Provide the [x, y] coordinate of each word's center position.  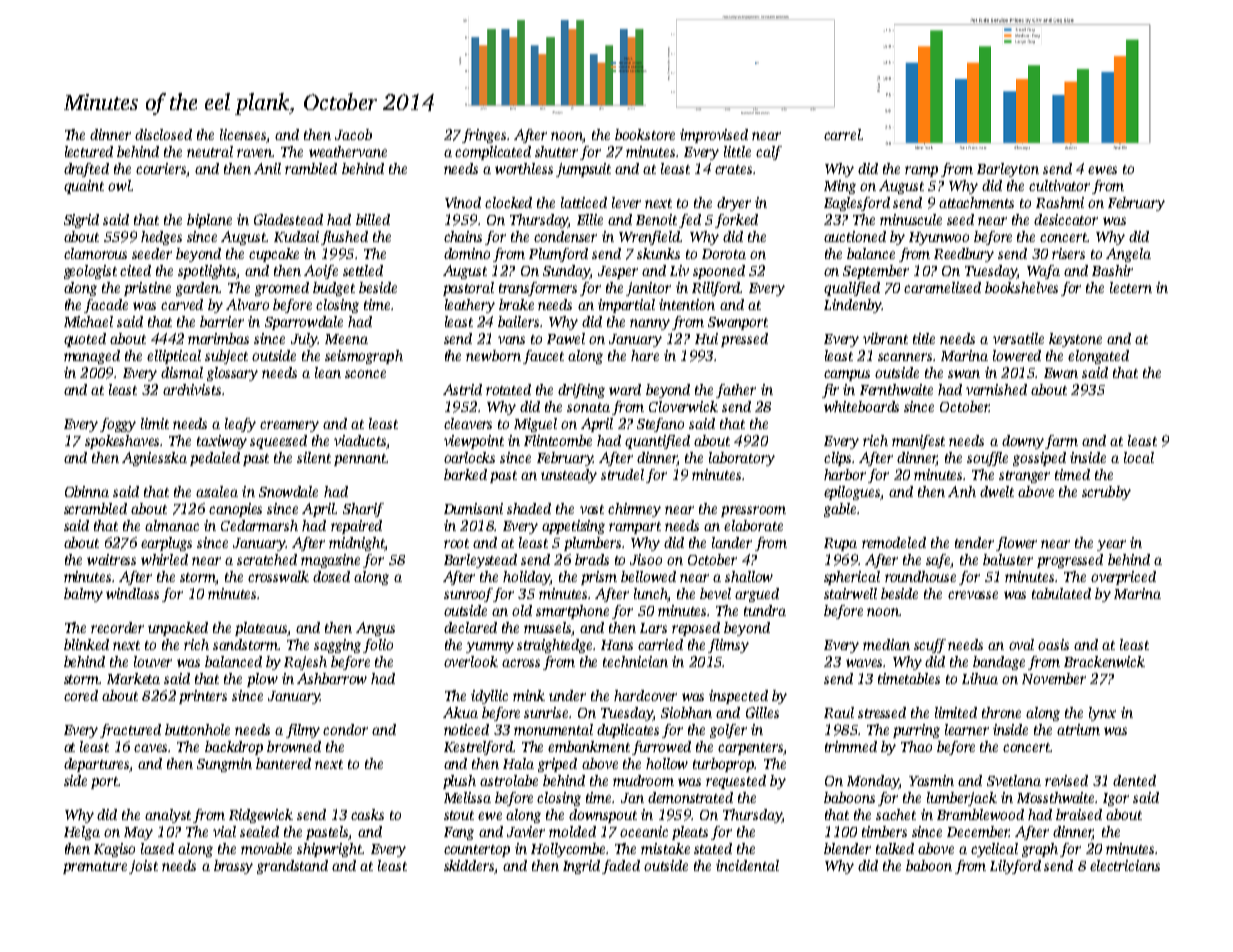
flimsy [728, 646]
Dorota [724, 254]
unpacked [178, 629]
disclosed [163, 134]
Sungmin [224, 765]
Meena [346, 339]
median [886, 644]
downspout [603, 816]
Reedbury [964, 255]
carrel [842, 134]
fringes [484, 136]
